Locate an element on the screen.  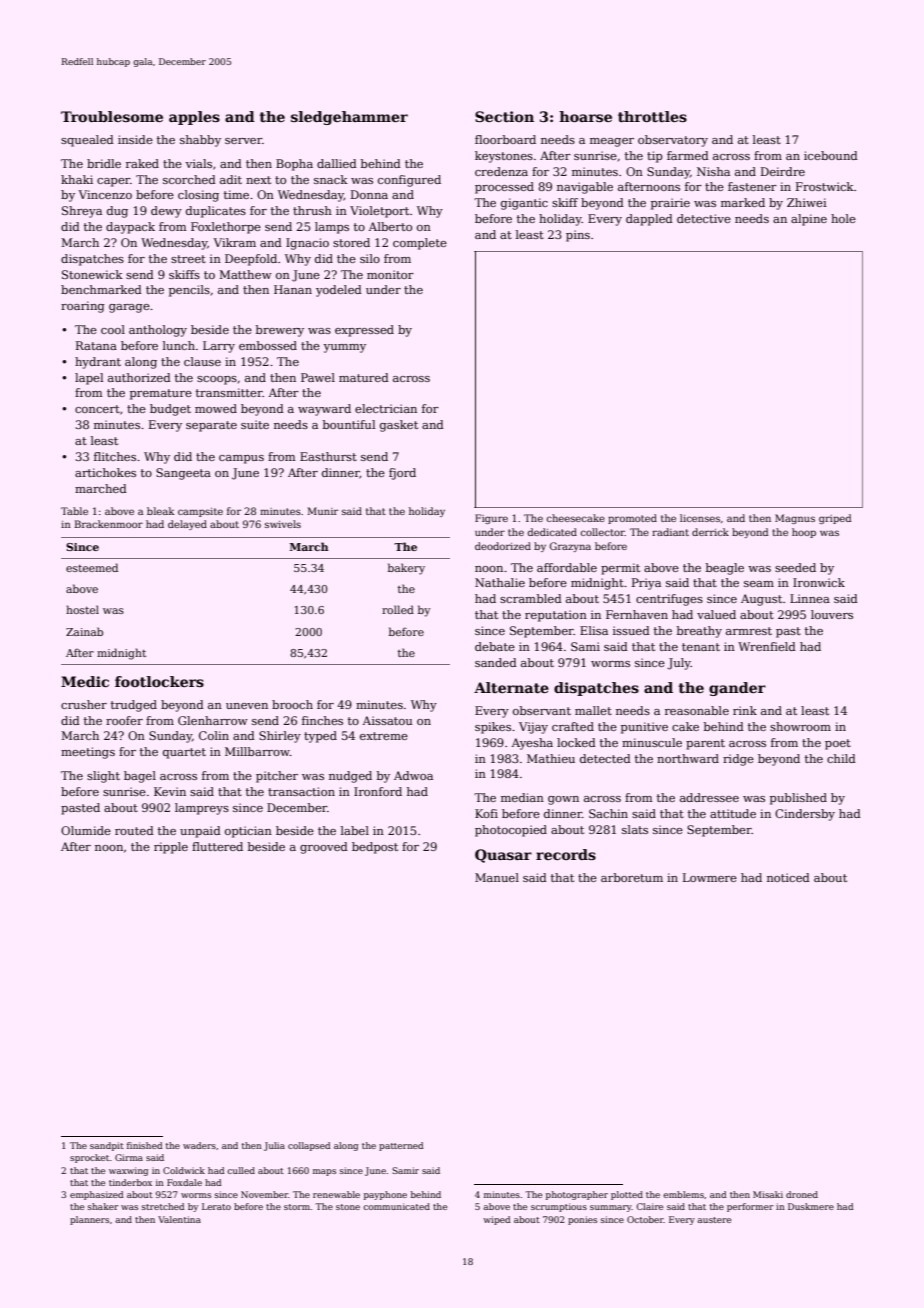
detective is located at coordinates (704, 218).
